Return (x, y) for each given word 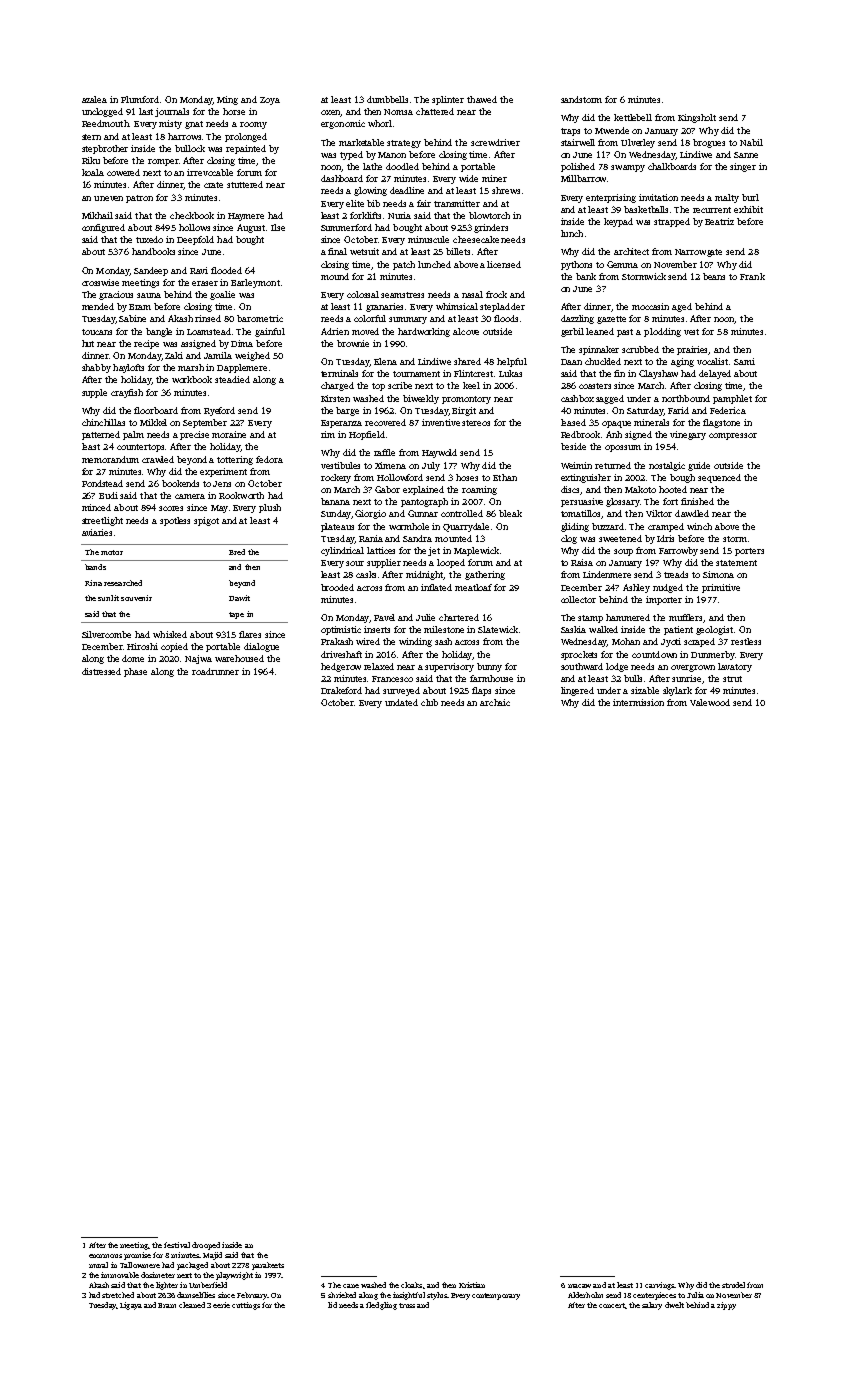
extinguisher (586, 478)
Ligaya (131, 1306)
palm (133, 435)
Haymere (246, 217)
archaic (495, 702)
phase (135, 672)
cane (351, 1286)
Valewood (710, 702)
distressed (101, 671)
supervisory (449, 667)
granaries (384, 307)
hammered (628, 617)
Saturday (645, 411)
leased (573, 422)
